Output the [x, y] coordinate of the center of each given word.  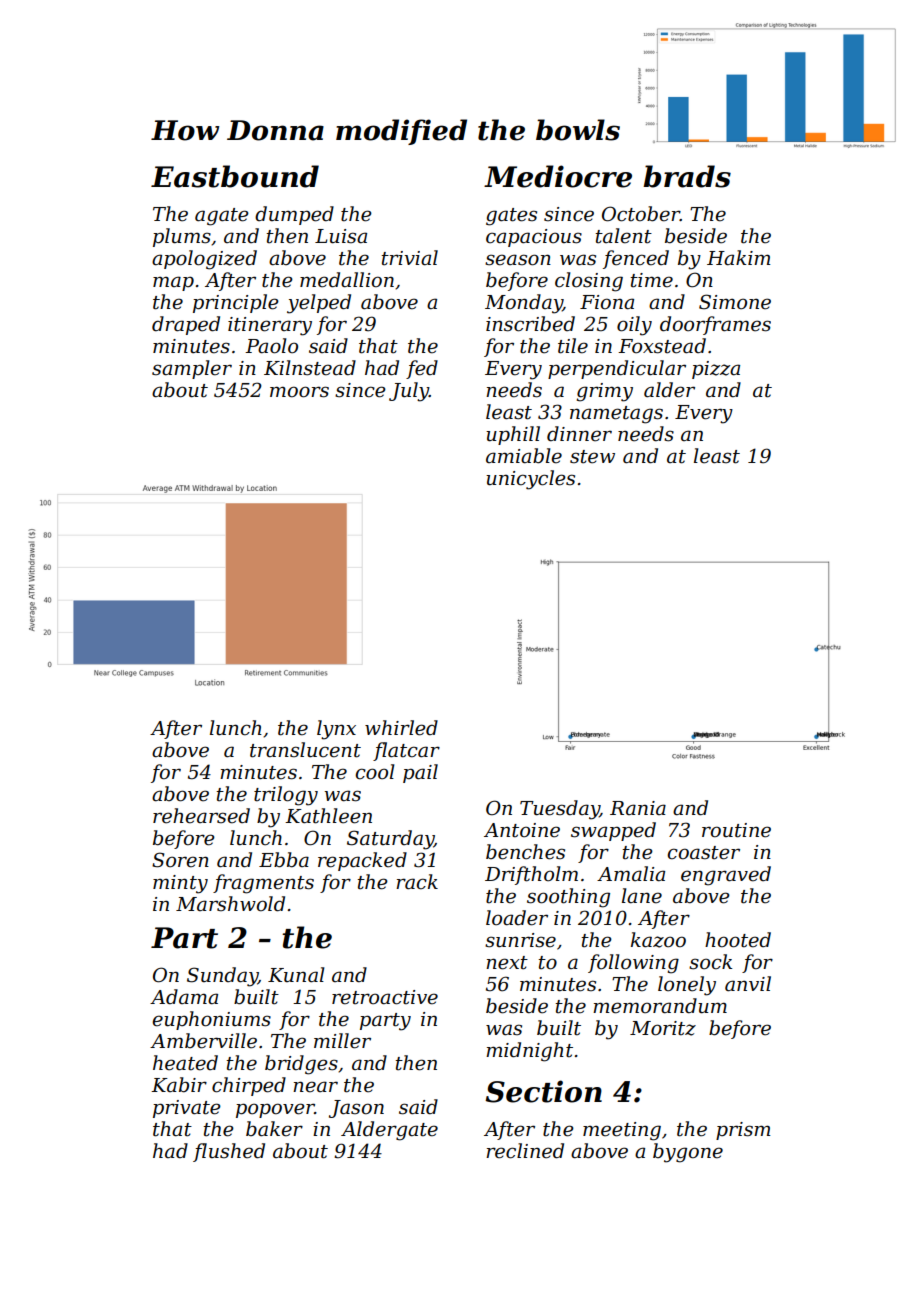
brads [687, 176]
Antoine [522, 830]
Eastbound [235, 176]
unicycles [530, 480]
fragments [263, 884]
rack [417, 882]
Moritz [663, 1028]
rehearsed [201, 816]
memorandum [660, 1006]
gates [511, 217]
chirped [249, 1086]
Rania [638, 808]
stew [592, 457]
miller [342, 1041]
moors [299, 392]
